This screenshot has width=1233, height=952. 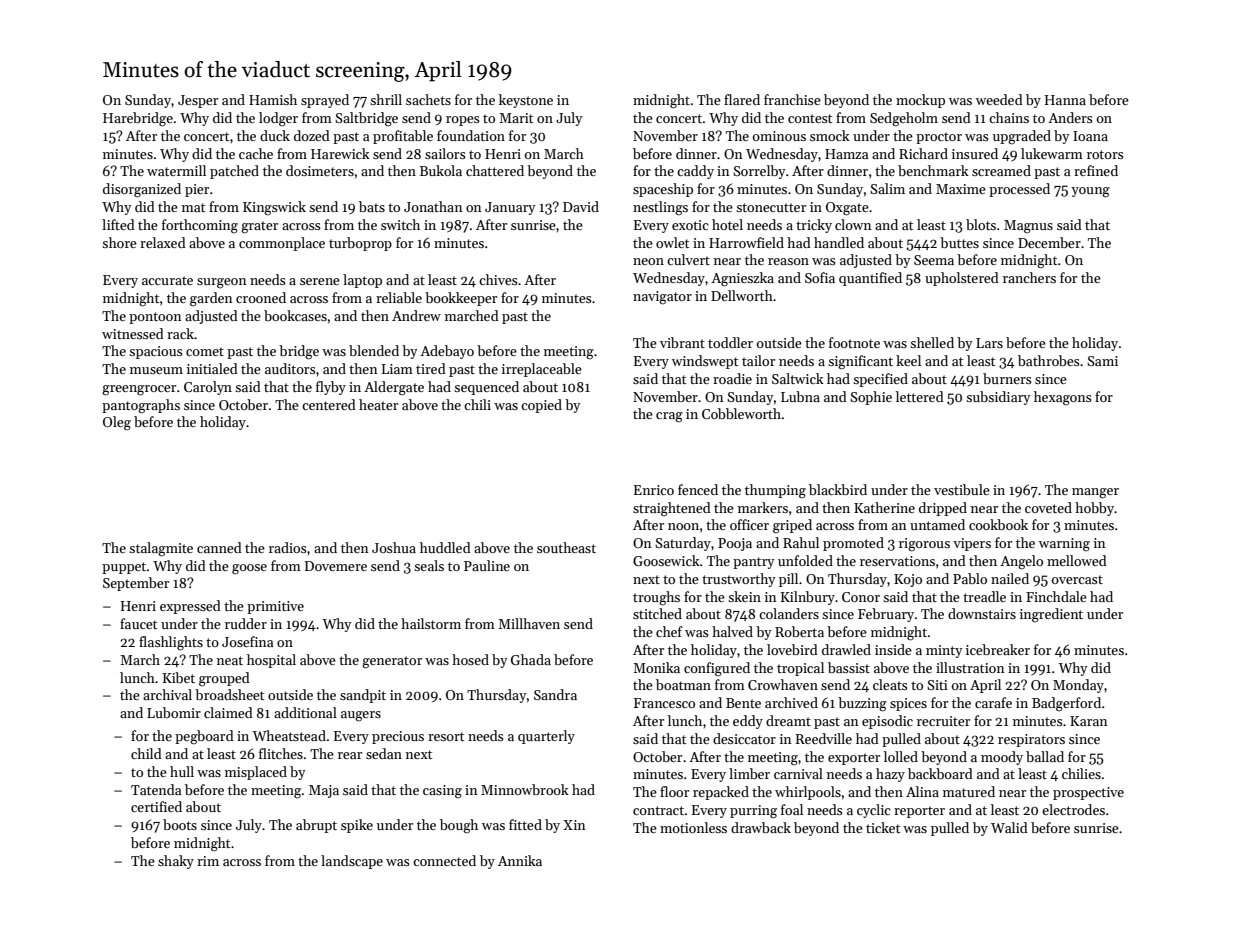 What do you see at coordinates (683, 544) in the screenshot?
I see `Saturday` at bounding box center [683, 544].
